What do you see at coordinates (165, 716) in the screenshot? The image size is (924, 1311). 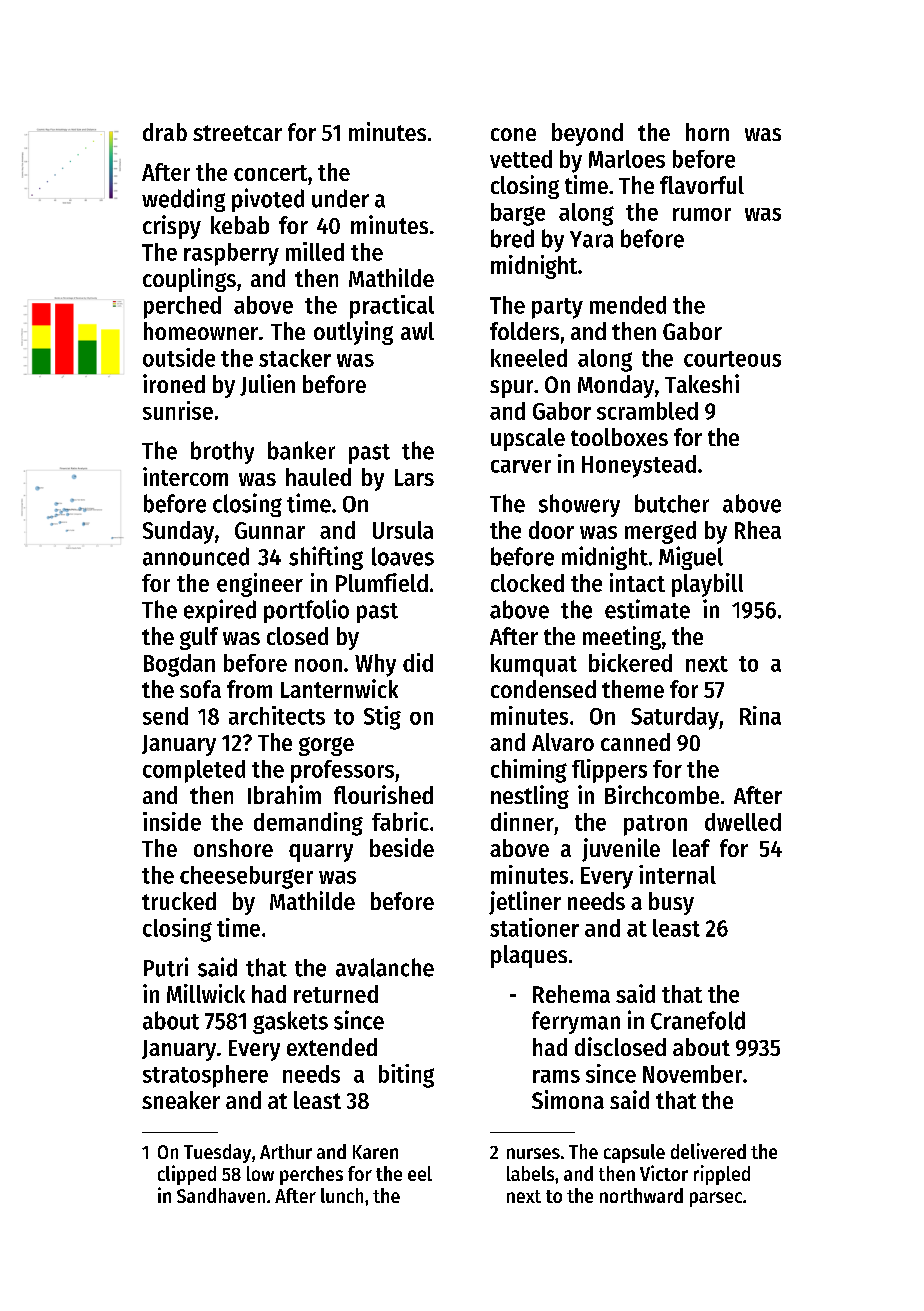 I see `send` at bounding box center [165, 716].
